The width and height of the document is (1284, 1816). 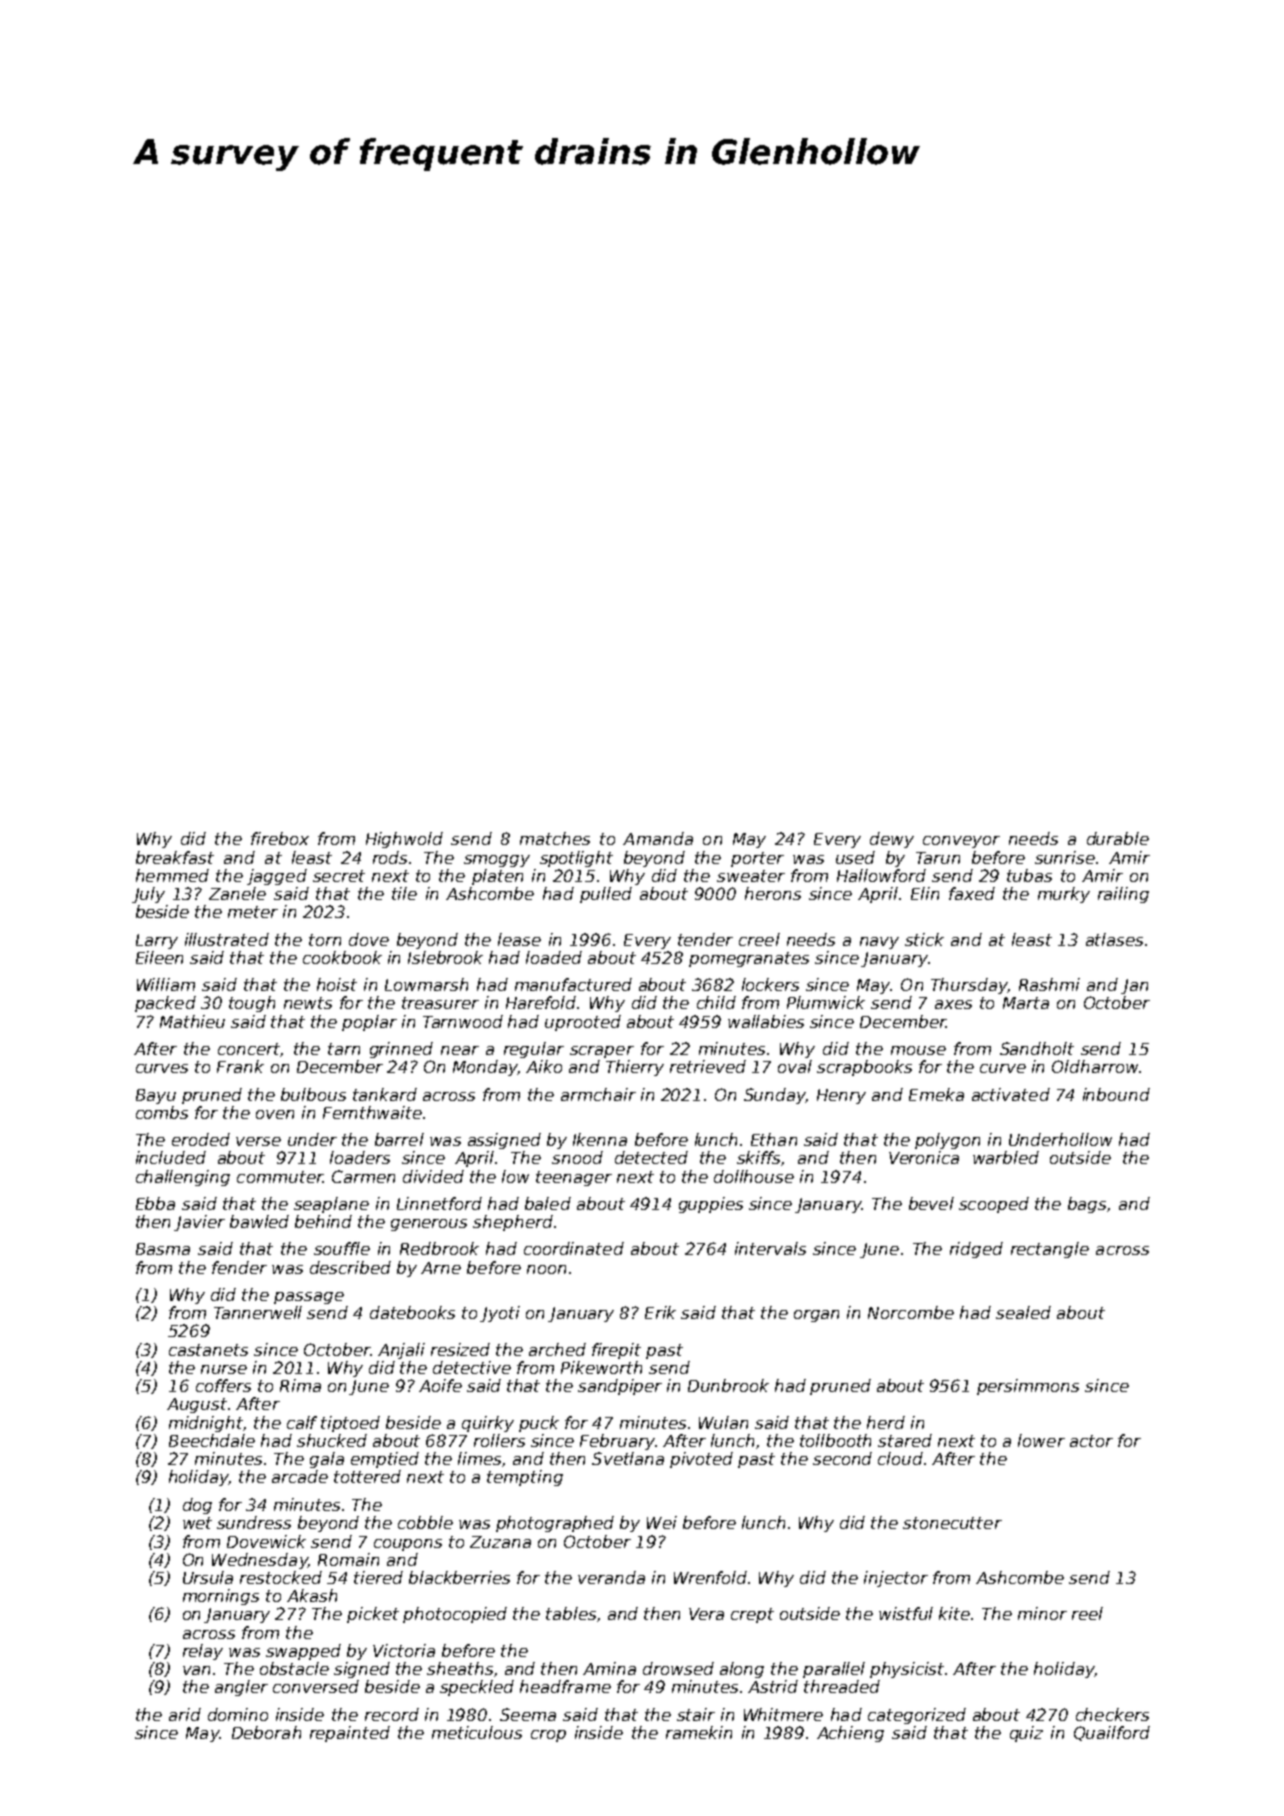 What do you see at coordinates (497, 861) in the document?
I see `smoggy` at bounding box center [497, 861].
